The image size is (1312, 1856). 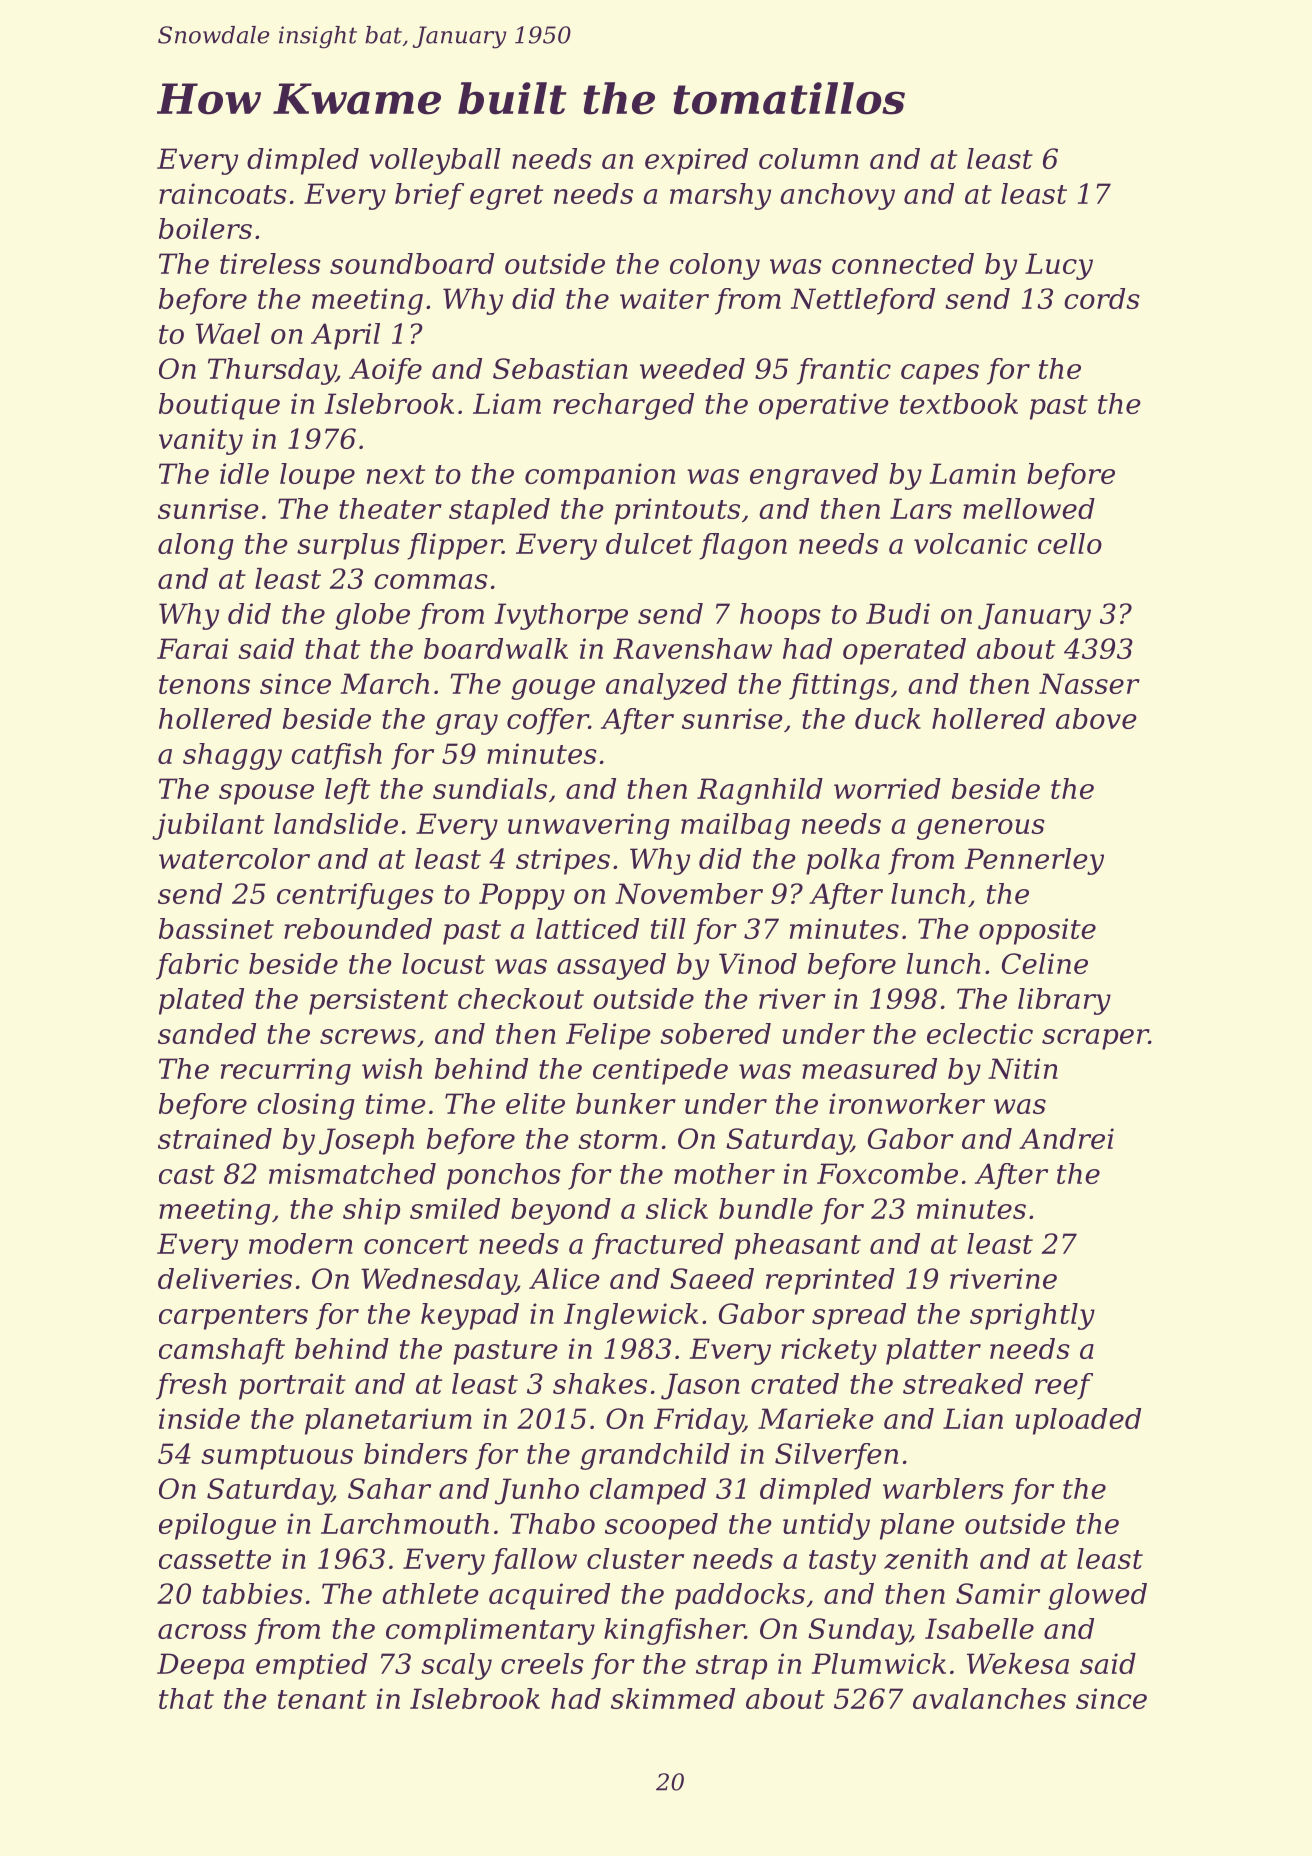 What do you see at coordinates (378, 1001) in the screenshot?
I see `persistent` at bounding box center [378, 1001].
